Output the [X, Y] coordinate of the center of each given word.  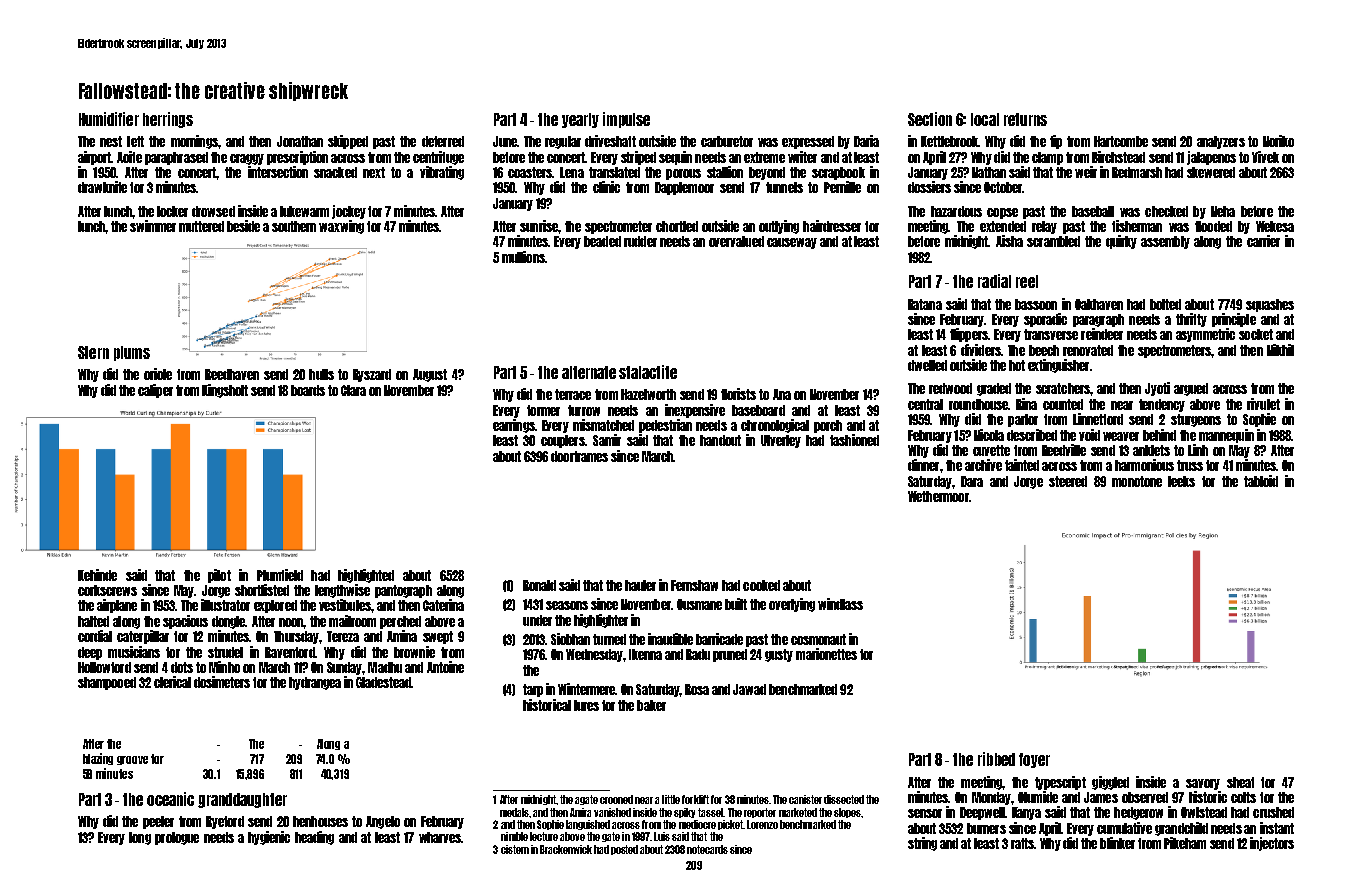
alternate [589, 372]
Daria [866, 141]
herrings [168, 120]
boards [308, 390]
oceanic [170, 799]
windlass [840, 604]
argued [1191, 389]
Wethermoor [938, 496]
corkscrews [107, 590]
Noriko [1278, 141]
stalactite [648, 372]
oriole [158, 374]
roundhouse [978, 404]
